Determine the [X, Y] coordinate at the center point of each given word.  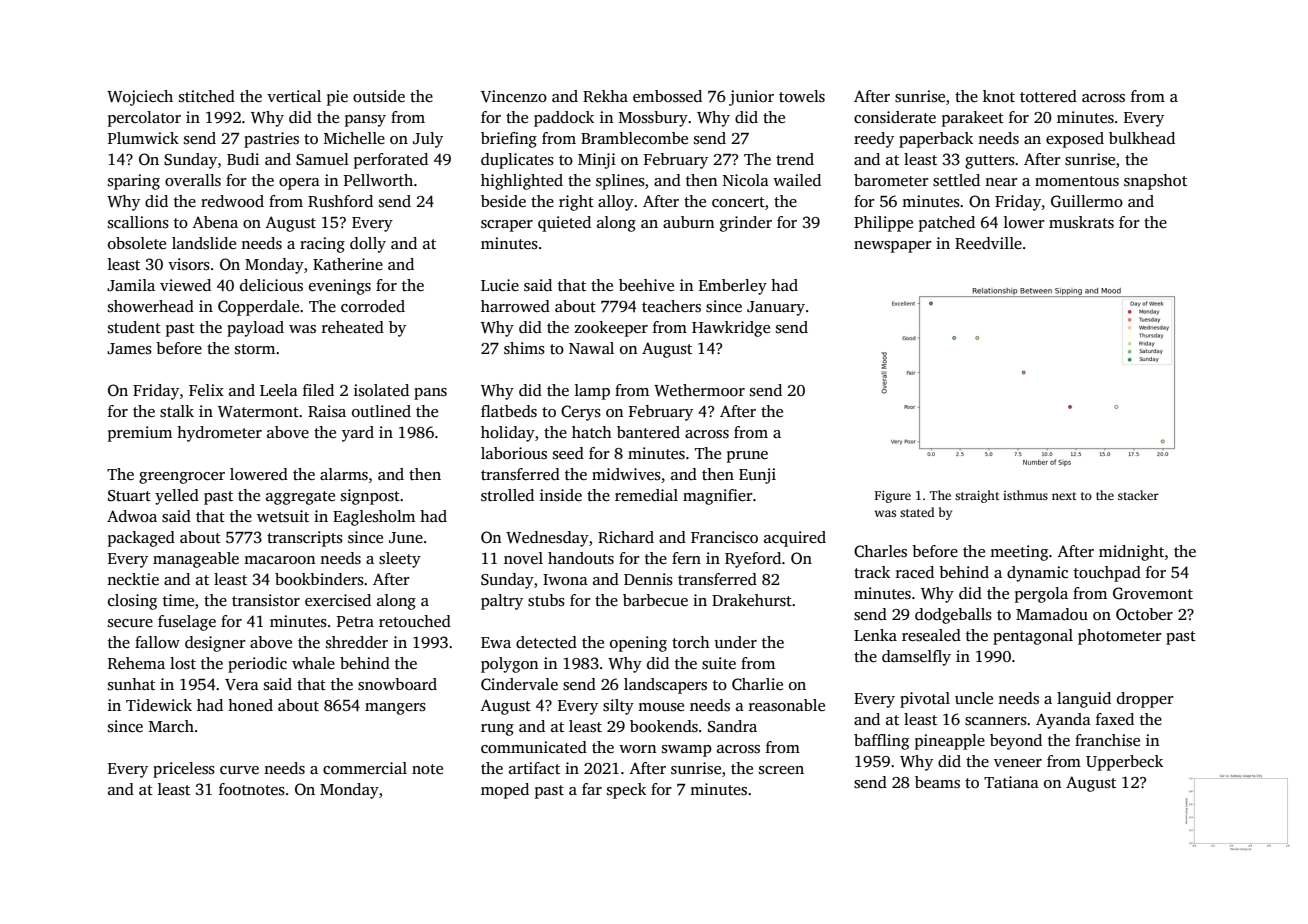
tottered [1048, 96]
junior [751, 98]
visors [189, 264]
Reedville [988, 243]
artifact [534, 768]
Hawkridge [731, 329]
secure [130, 623]
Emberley [733, 287]
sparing [134, 182]
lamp [592, 392]
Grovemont [1153, 593]
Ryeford [753, 560]
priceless [184, 770]
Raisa [327, 411]
